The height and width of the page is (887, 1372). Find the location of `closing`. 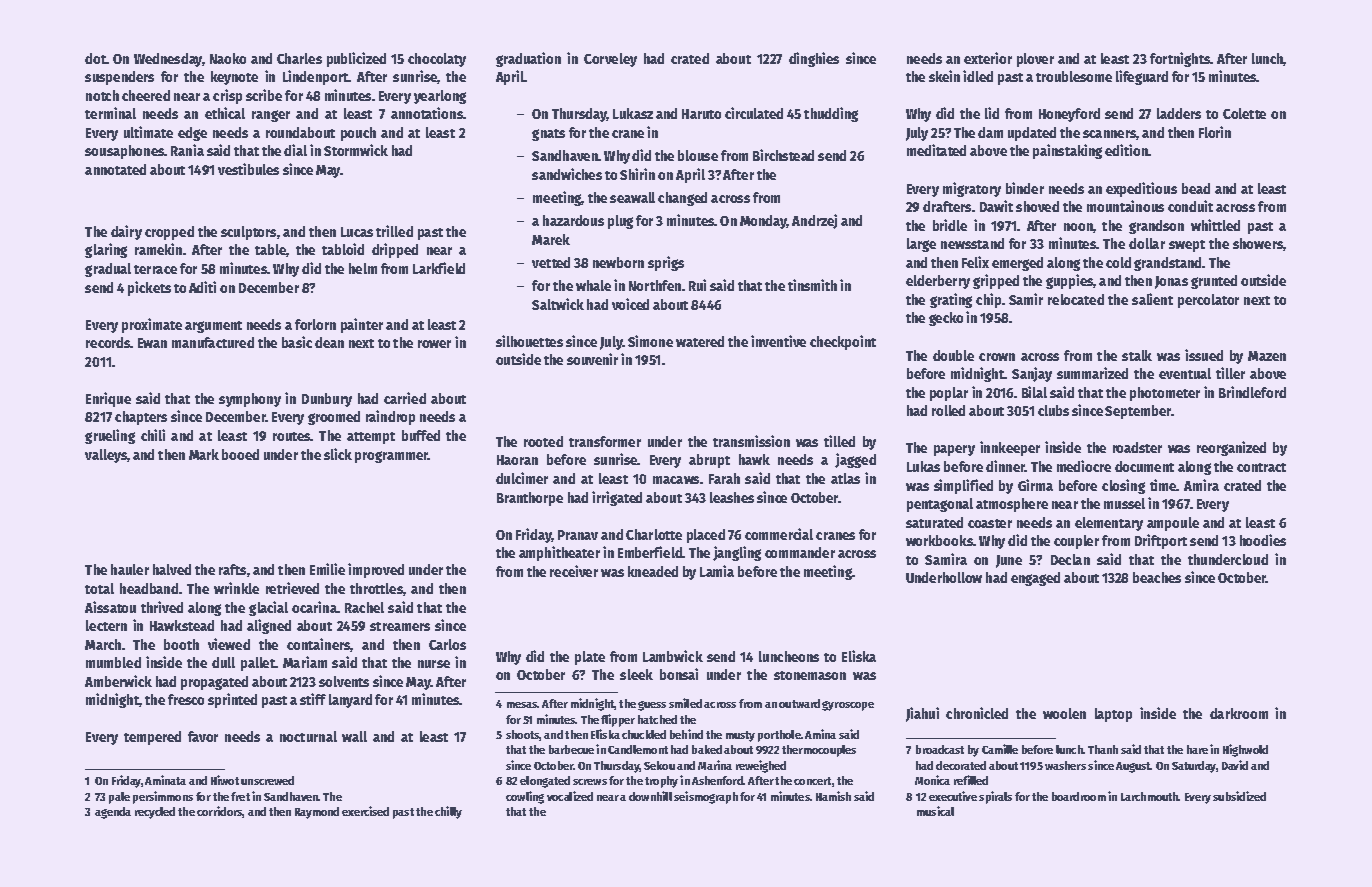

closing is located at coordinates (1123, 486).
